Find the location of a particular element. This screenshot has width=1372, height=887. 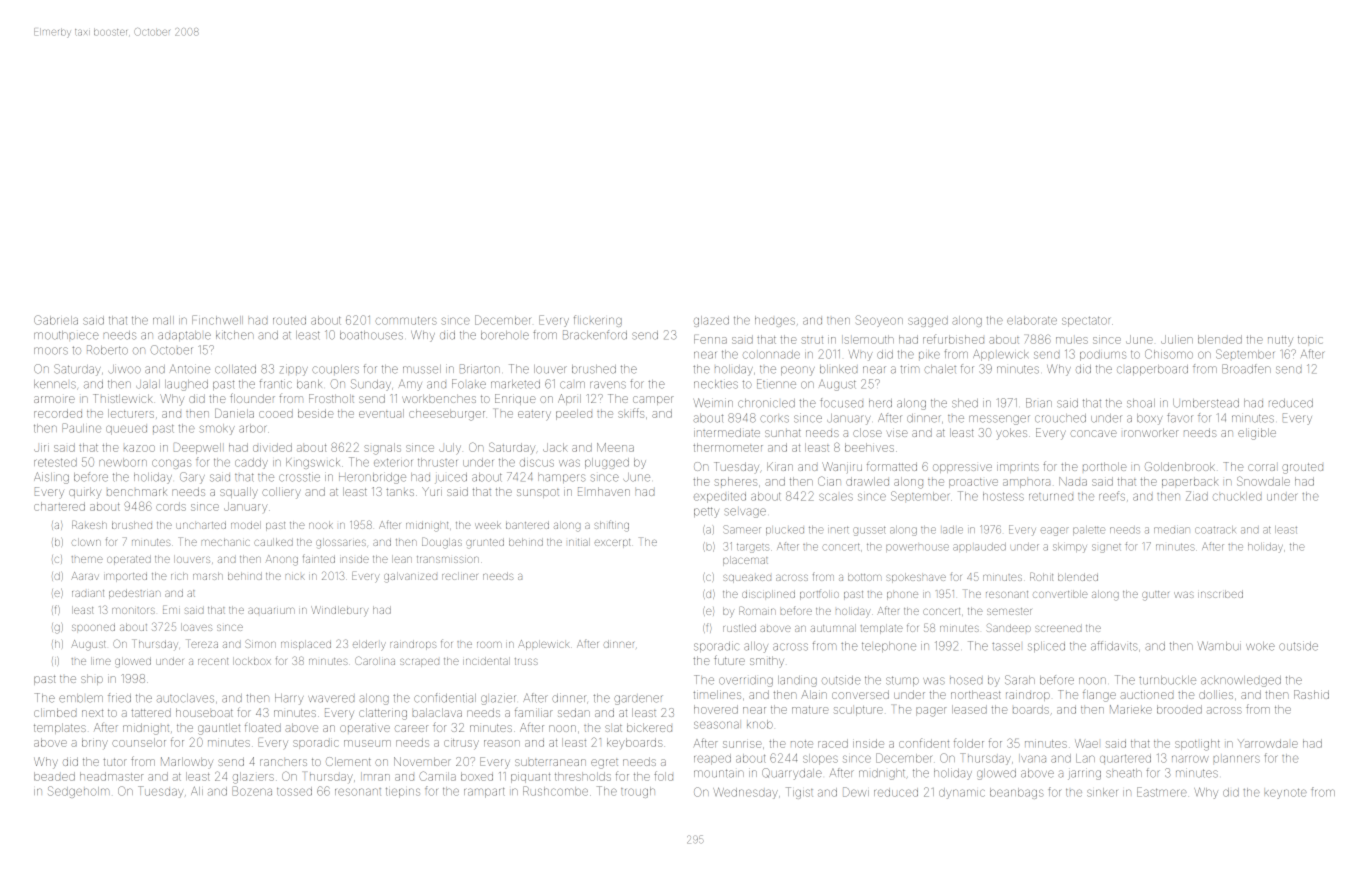

operative is located at coordinates (365, 727).
